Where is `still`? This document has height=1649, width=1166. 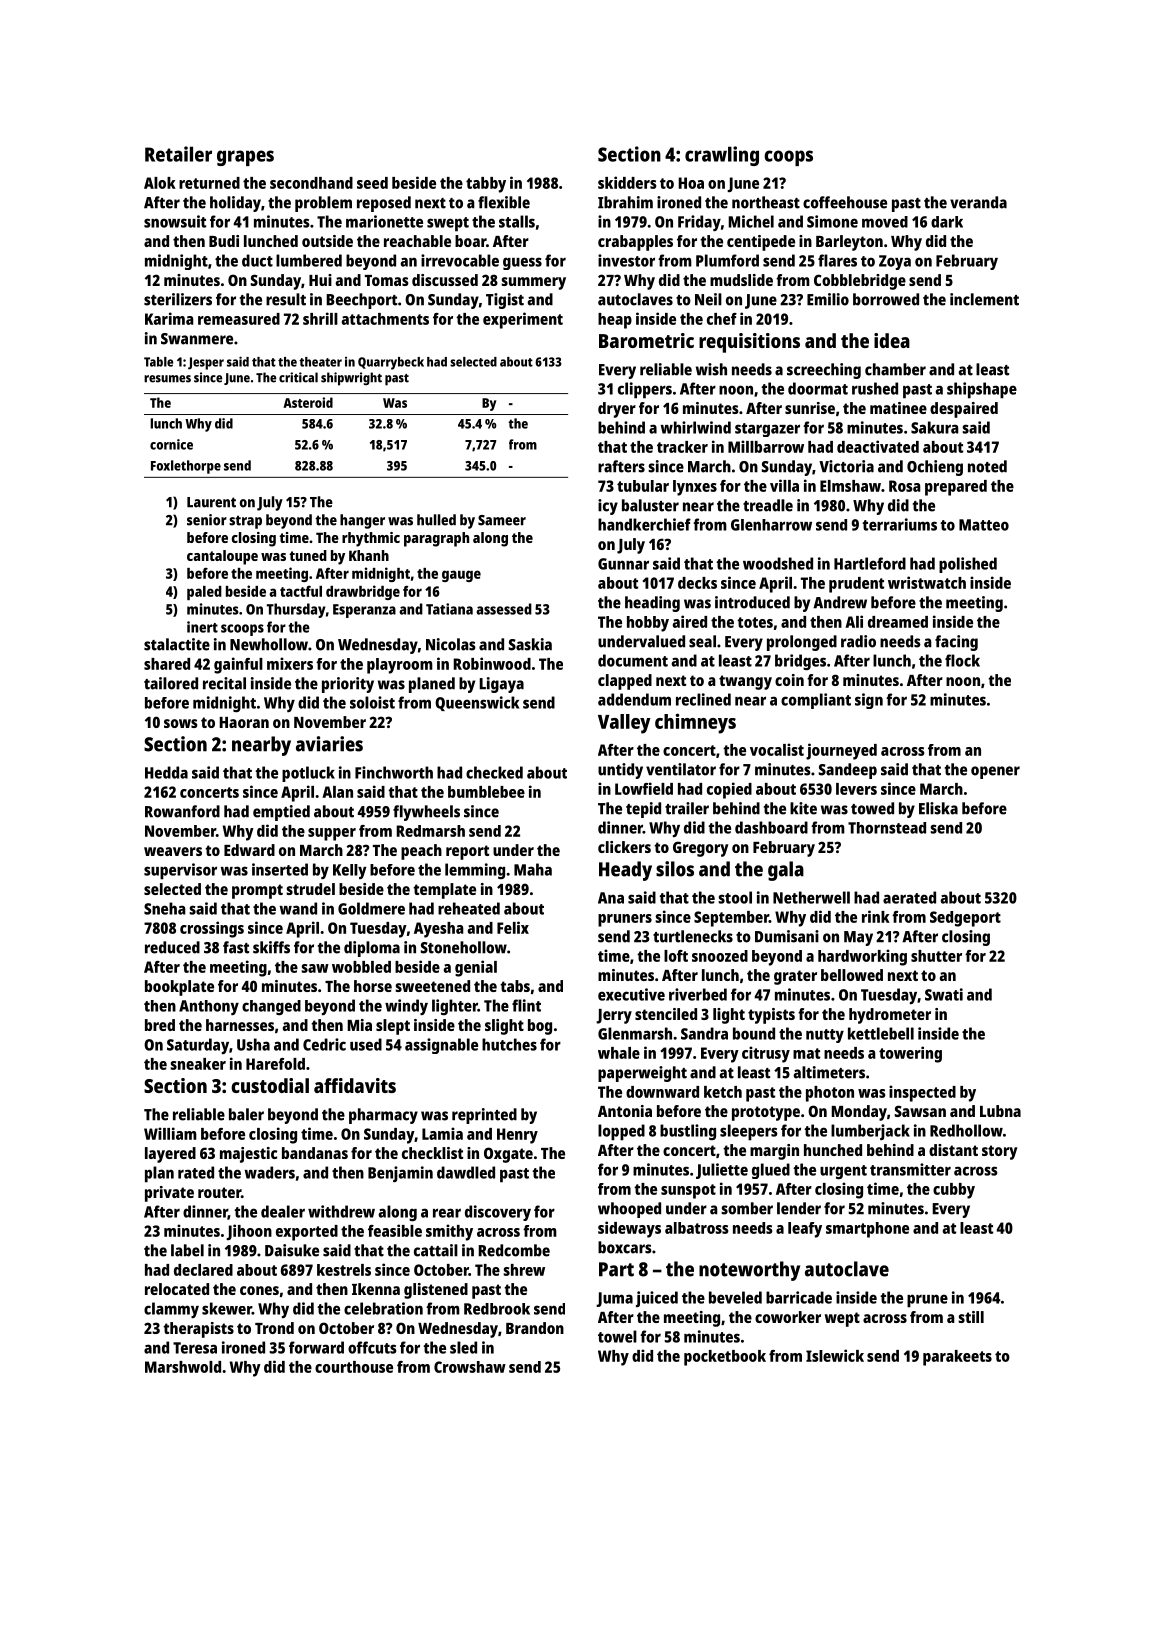
still is located at coordinates (971, 1317).
